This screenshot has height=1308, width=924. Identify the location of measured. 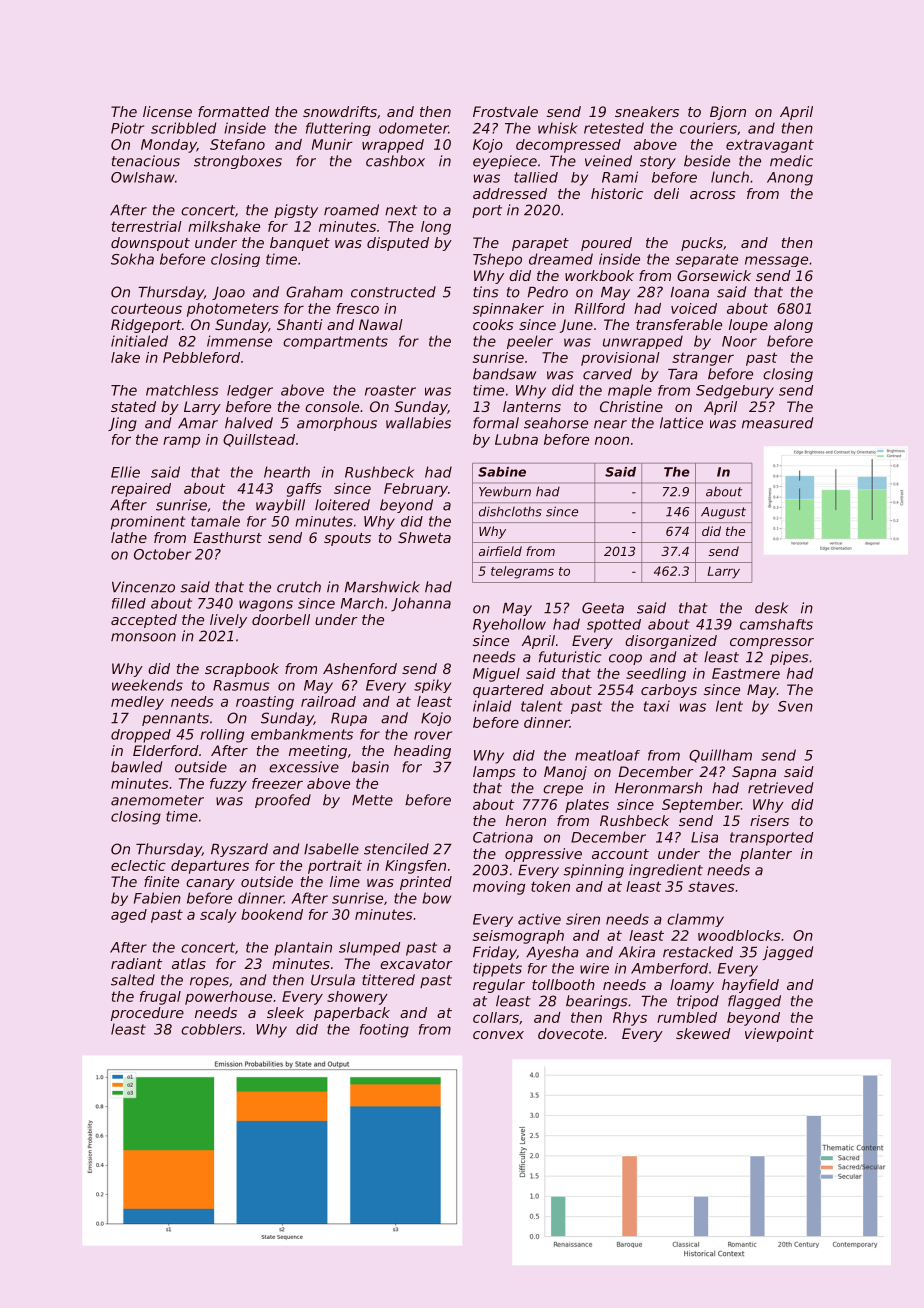
(777, 423).
